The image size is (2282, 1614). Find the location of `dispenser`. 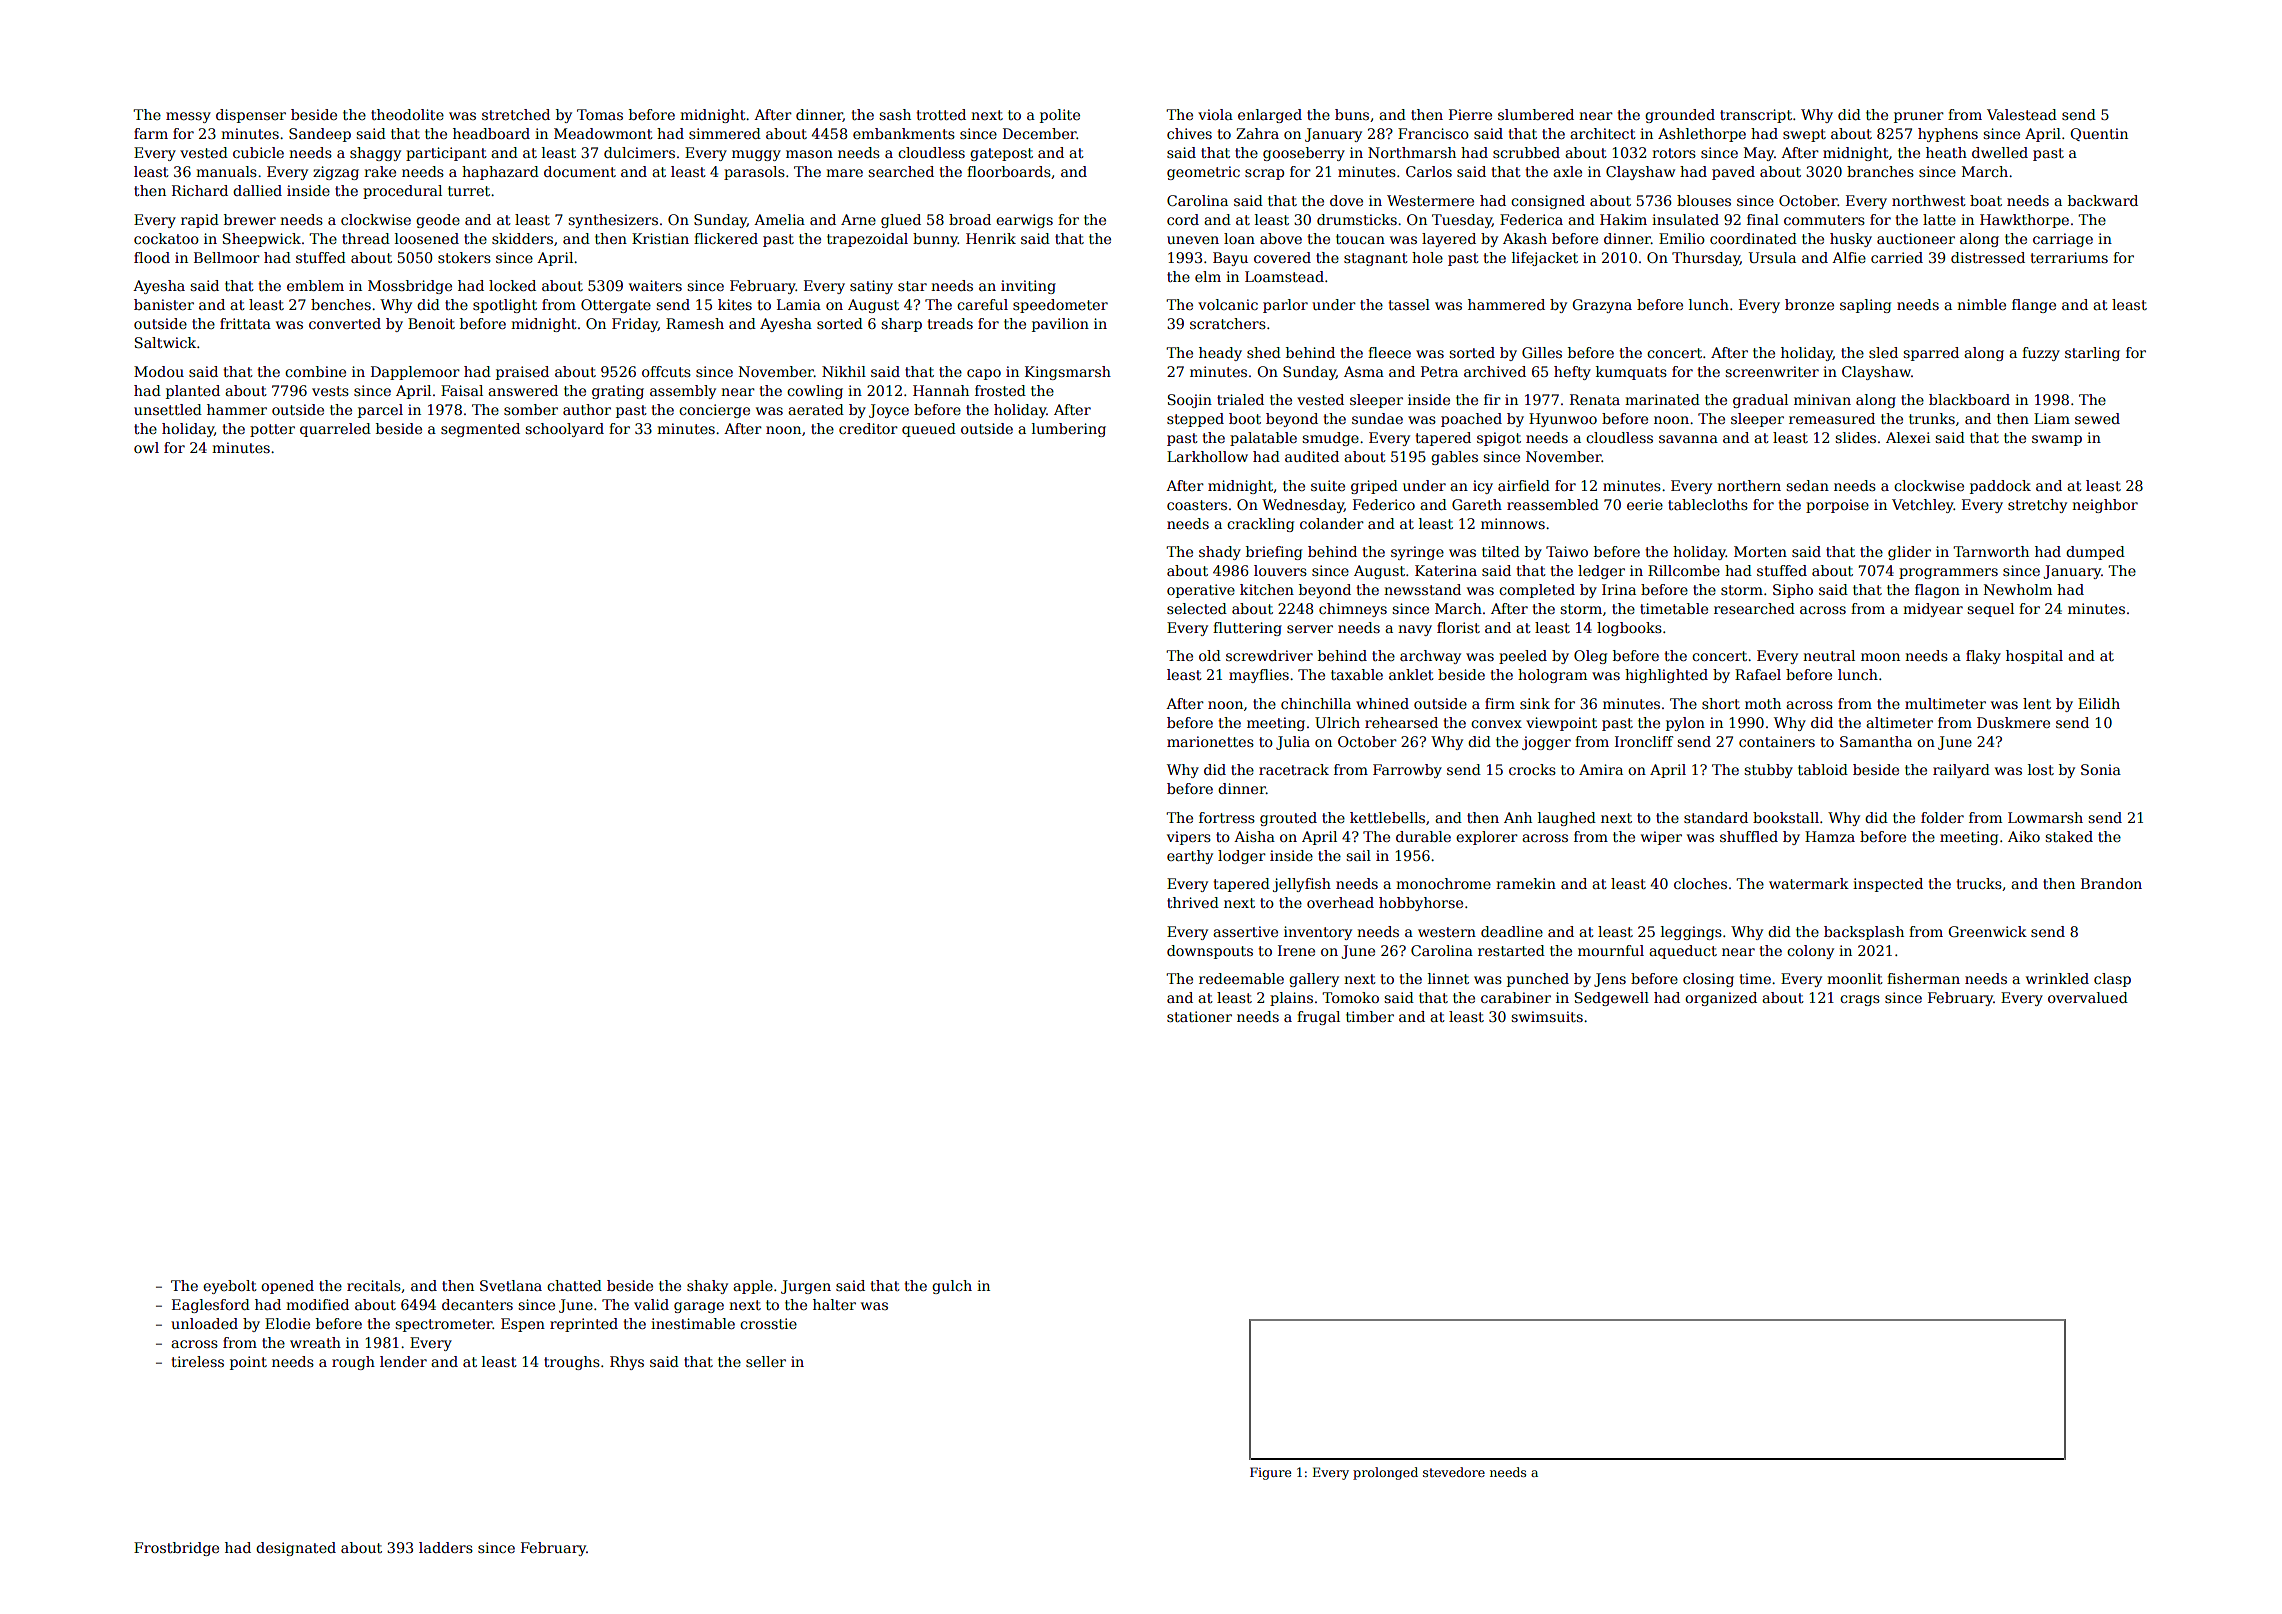

dispenser is located at coordinates (251, 116).
